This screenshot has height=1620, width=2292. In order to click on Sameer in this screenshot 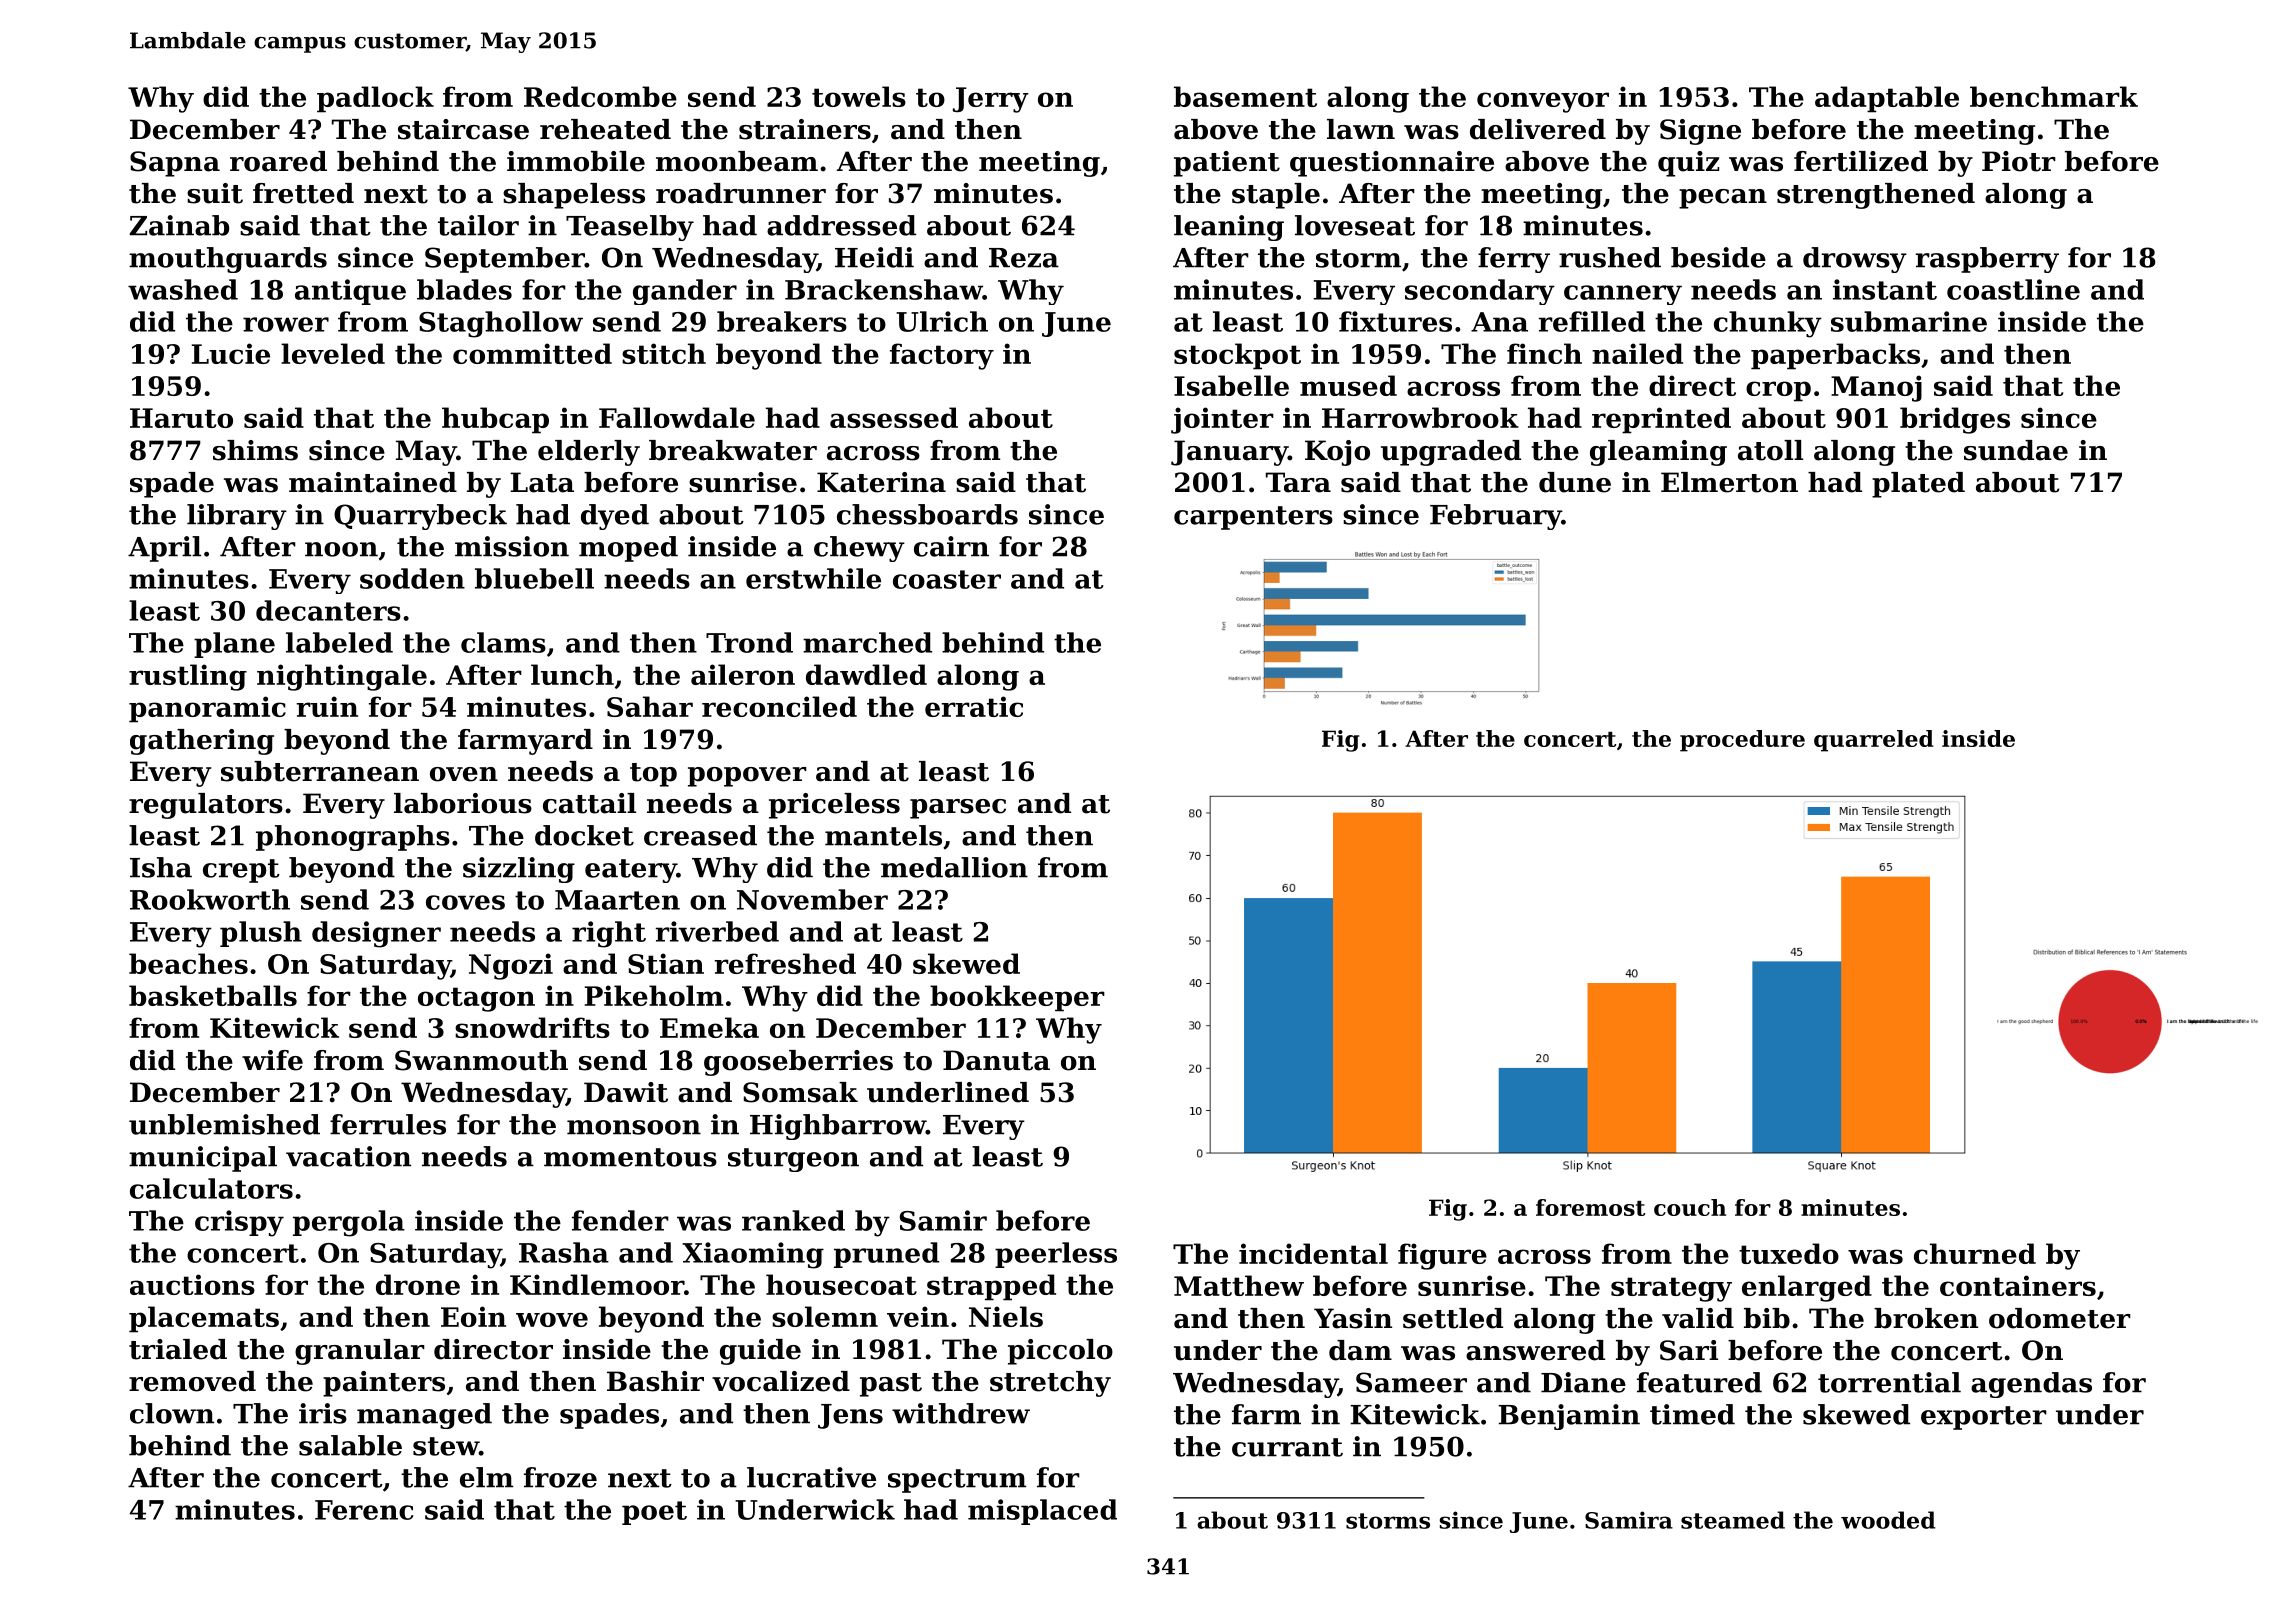, I will do `click(1411, 1382)`.
